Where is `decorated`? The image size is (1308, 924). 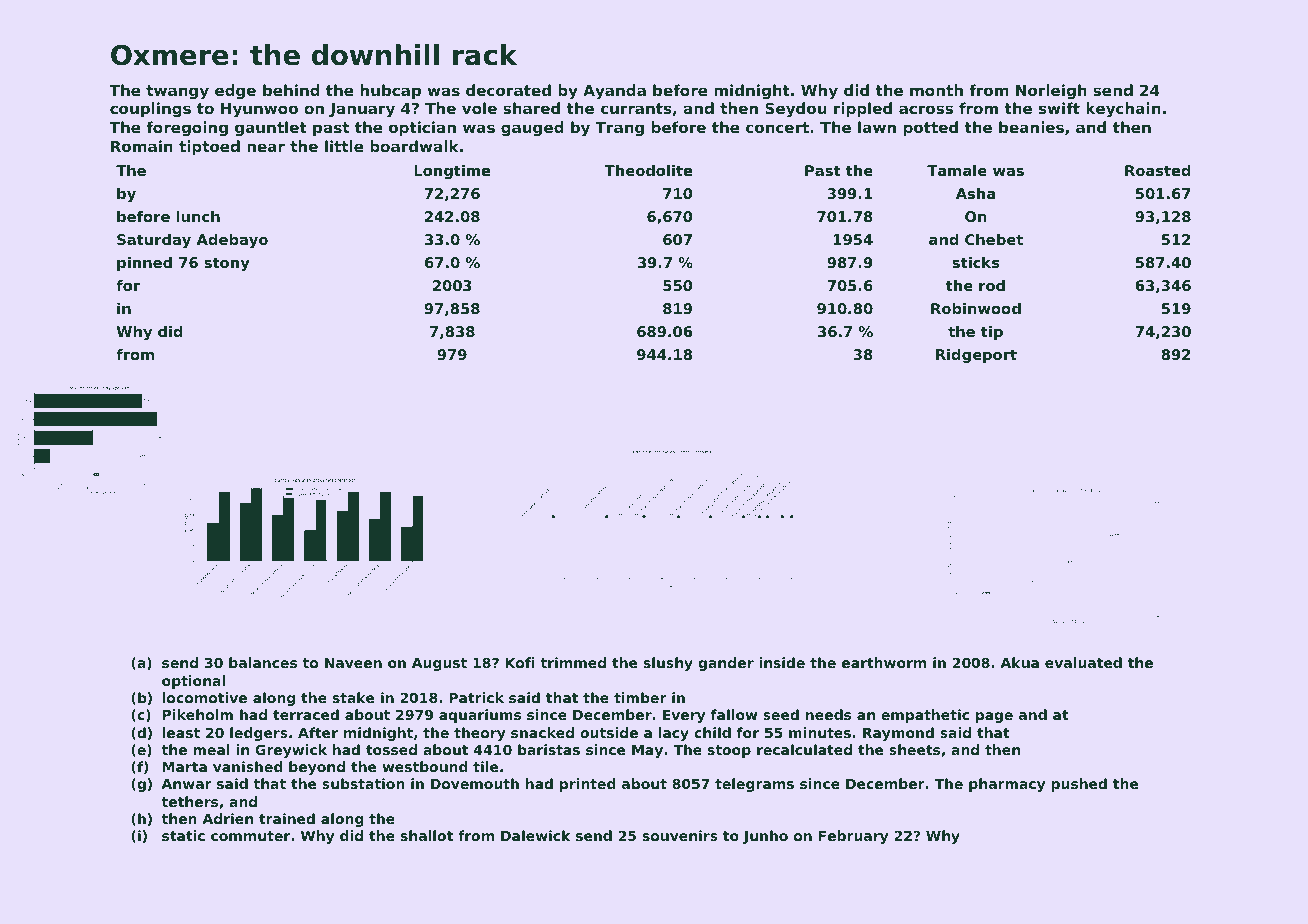 decorated is located at coordinates (508, 90).
